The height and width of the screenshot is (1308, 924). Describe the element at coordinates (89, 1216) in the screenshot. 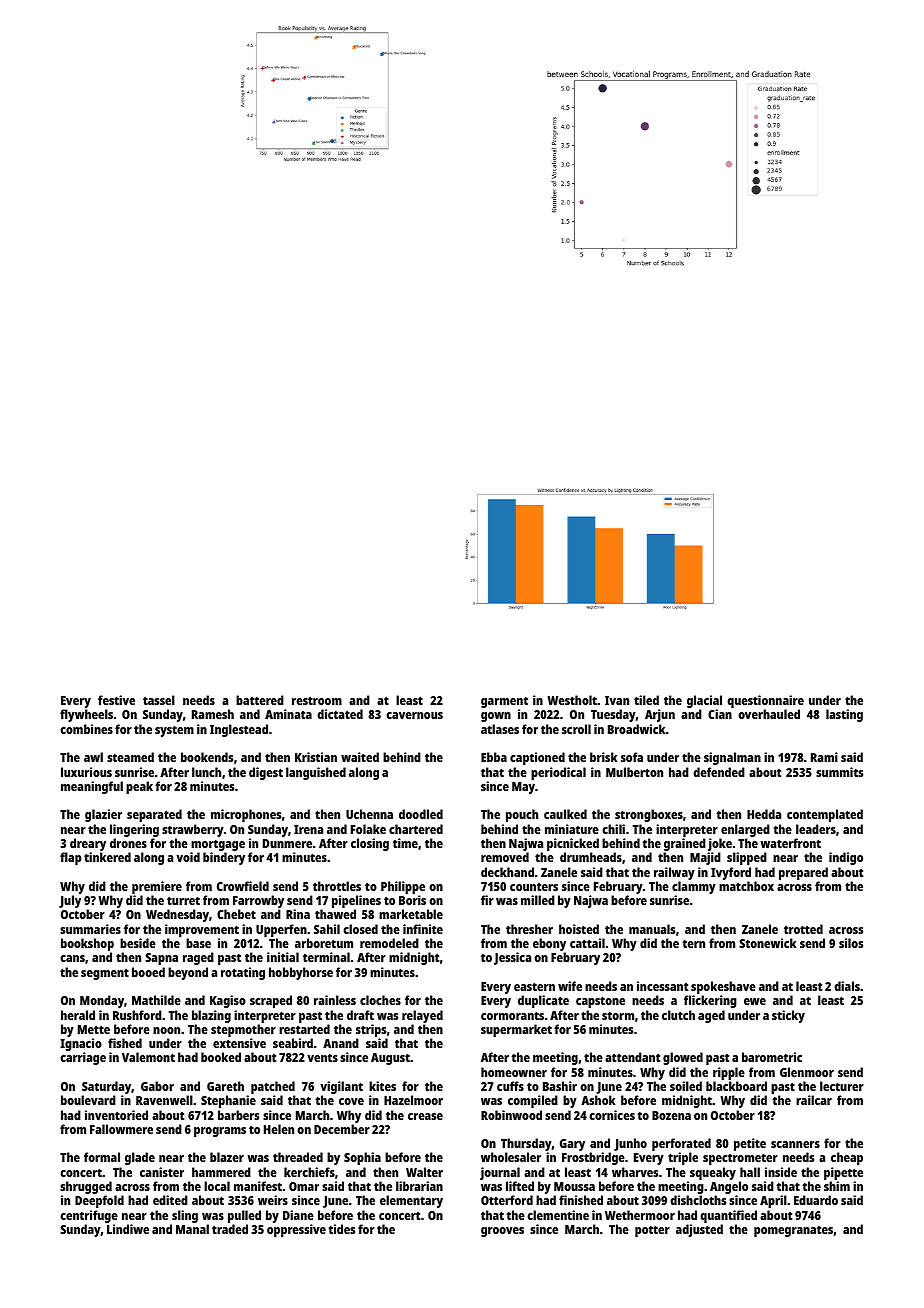

I see `centrifuge` at that location.
